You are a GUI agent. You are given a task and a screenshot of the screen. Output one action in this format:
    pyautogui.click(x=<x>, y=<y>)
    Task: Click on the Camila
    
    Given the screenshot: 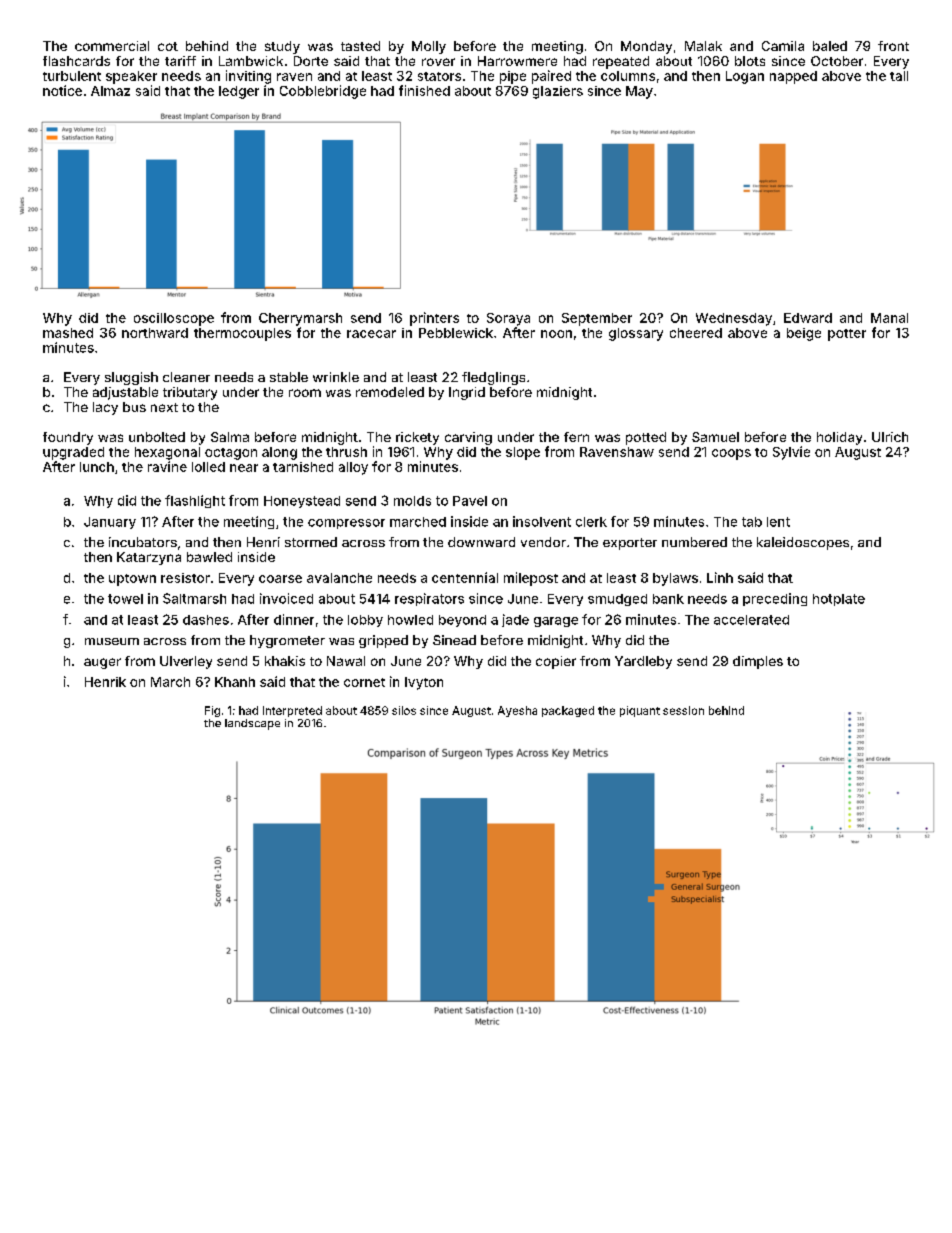 What is the action you would take?
    pyautogui.click(x=783, y=46)
